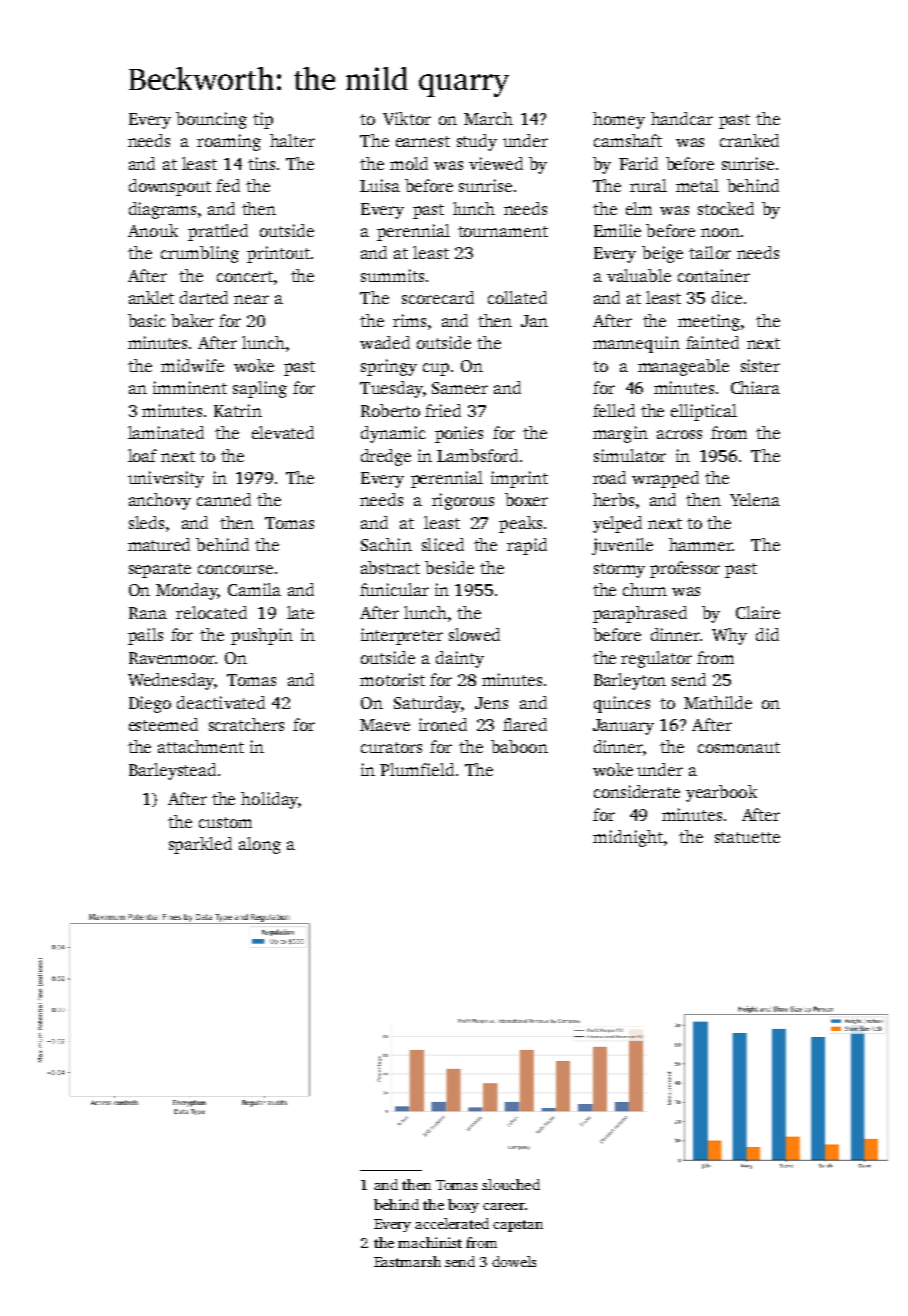 The height and width of the page is (1316, 908). What do you see at coordinates (628, 838) in the page?
I see `midnight` at bounding box center [628, 838].
